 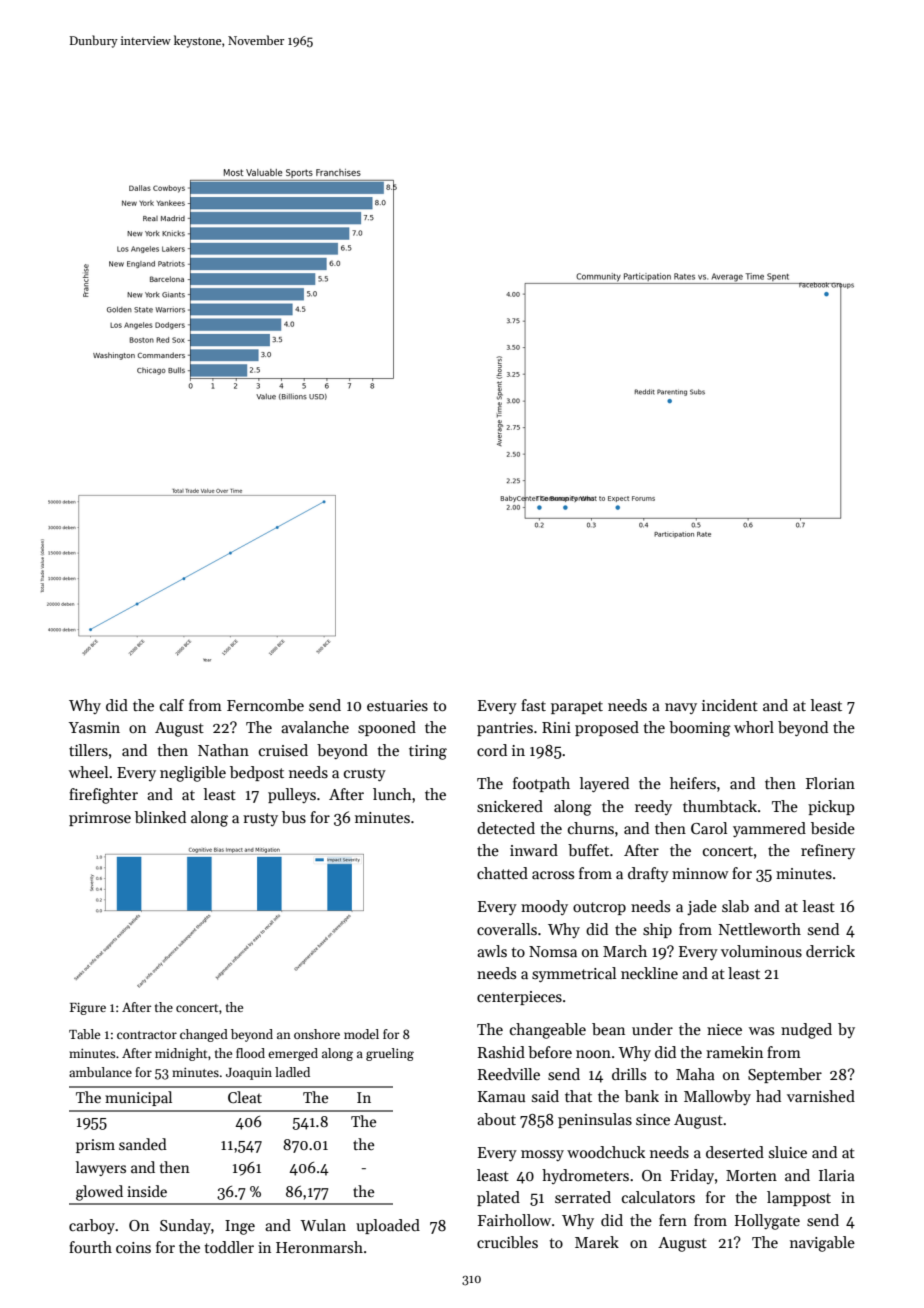 What do you see at coordinates (90, 1247) in the document?
I see `fourth` at bounding box center [90, 1247].
